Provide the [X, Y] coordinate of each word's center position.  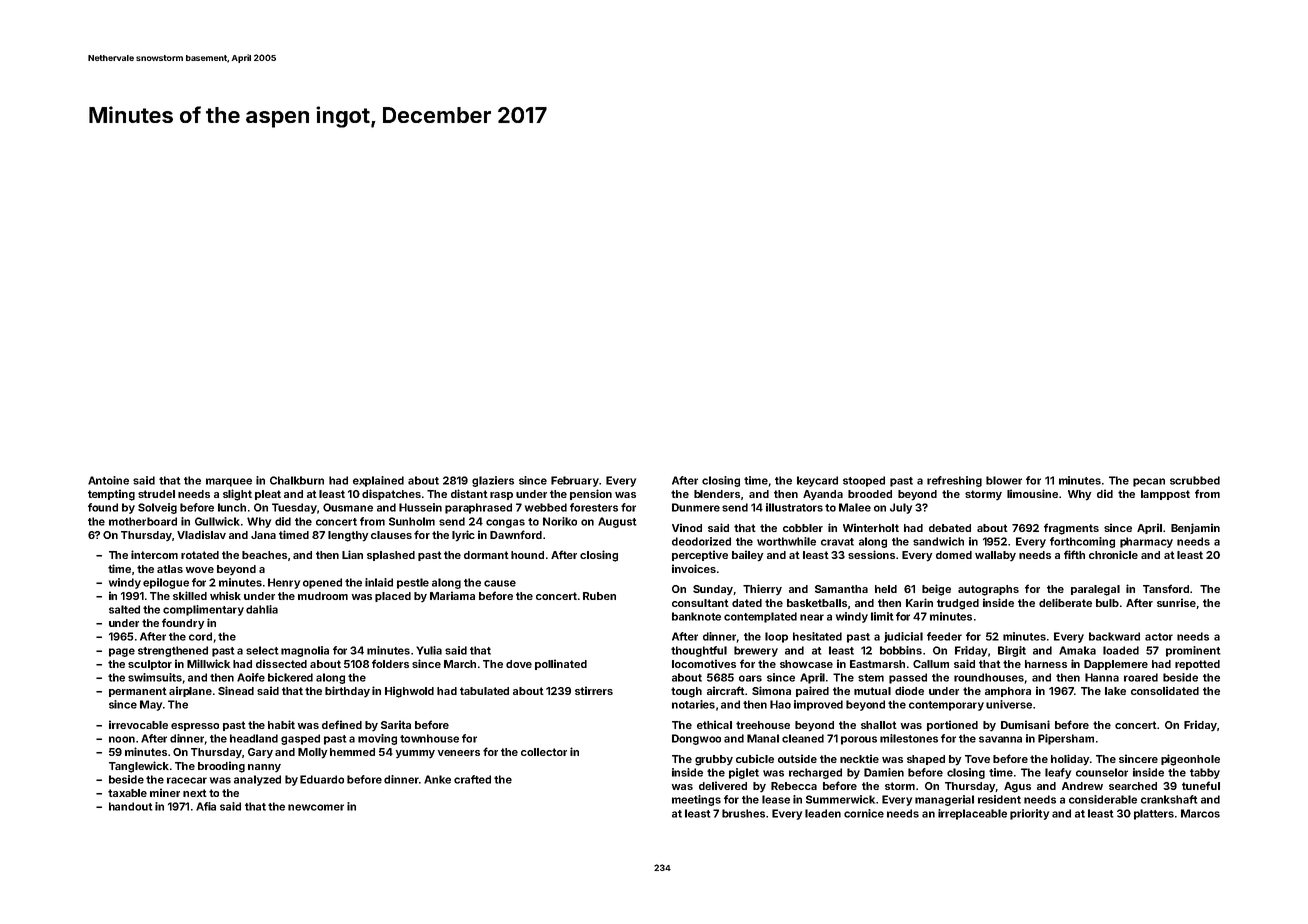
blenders [717, 494]
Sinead [236, 690]
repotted [1197, 665]
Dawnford [516, 534]
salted [124, 609]
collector [544, 752]
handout [131, 806]
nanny [264, 768]
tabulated [484, 691]
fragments [1071, 529]
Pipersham [1066, 739]
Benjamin [1195, 528]
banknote [696, 616]
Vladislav [201, 534]
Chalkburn [297, 480]
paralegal [1095, 590]
